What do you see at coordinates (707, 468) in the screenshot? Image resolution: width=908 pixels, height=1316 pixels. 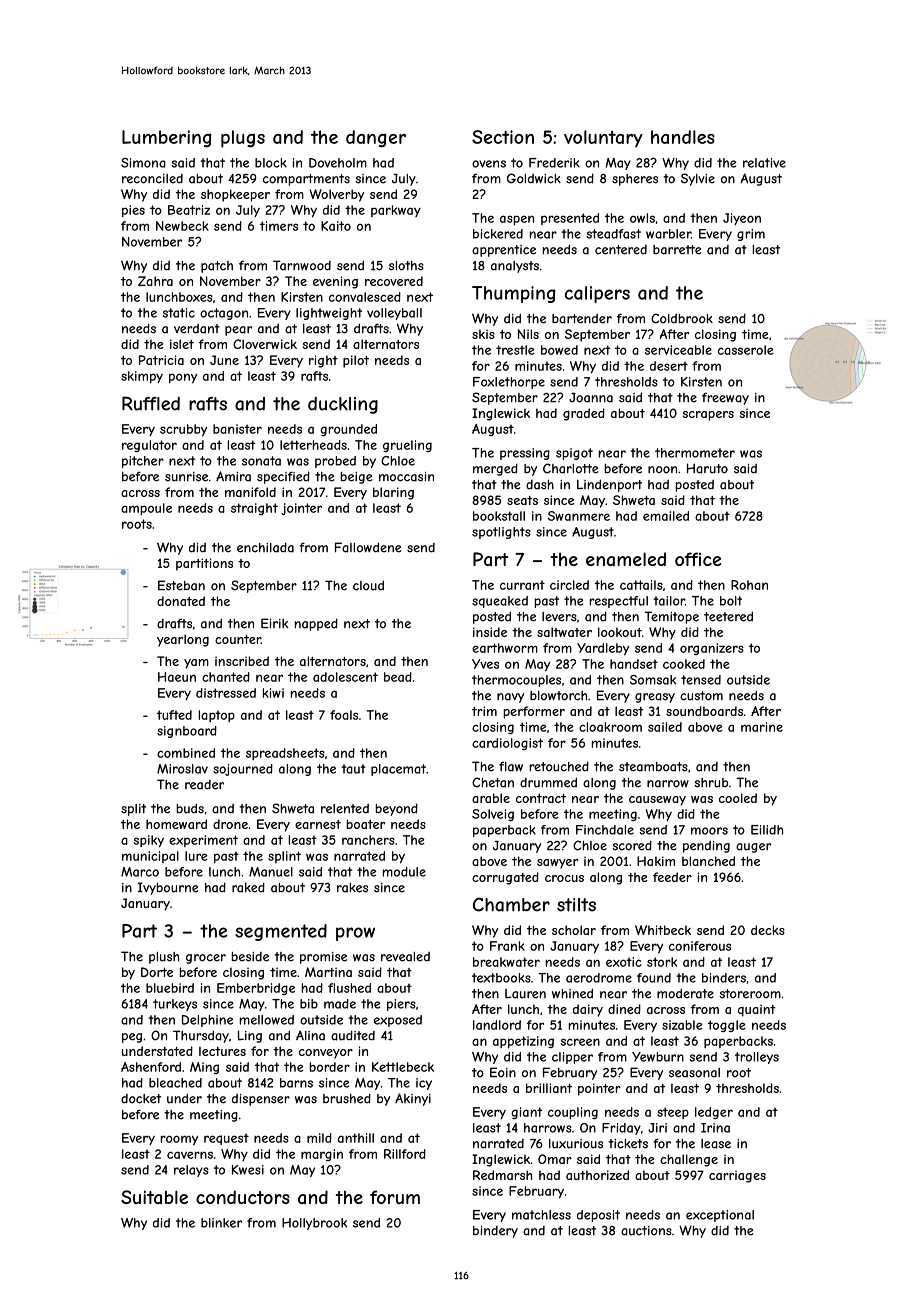 I see `Haruto` at bounding box center [707, 468].
